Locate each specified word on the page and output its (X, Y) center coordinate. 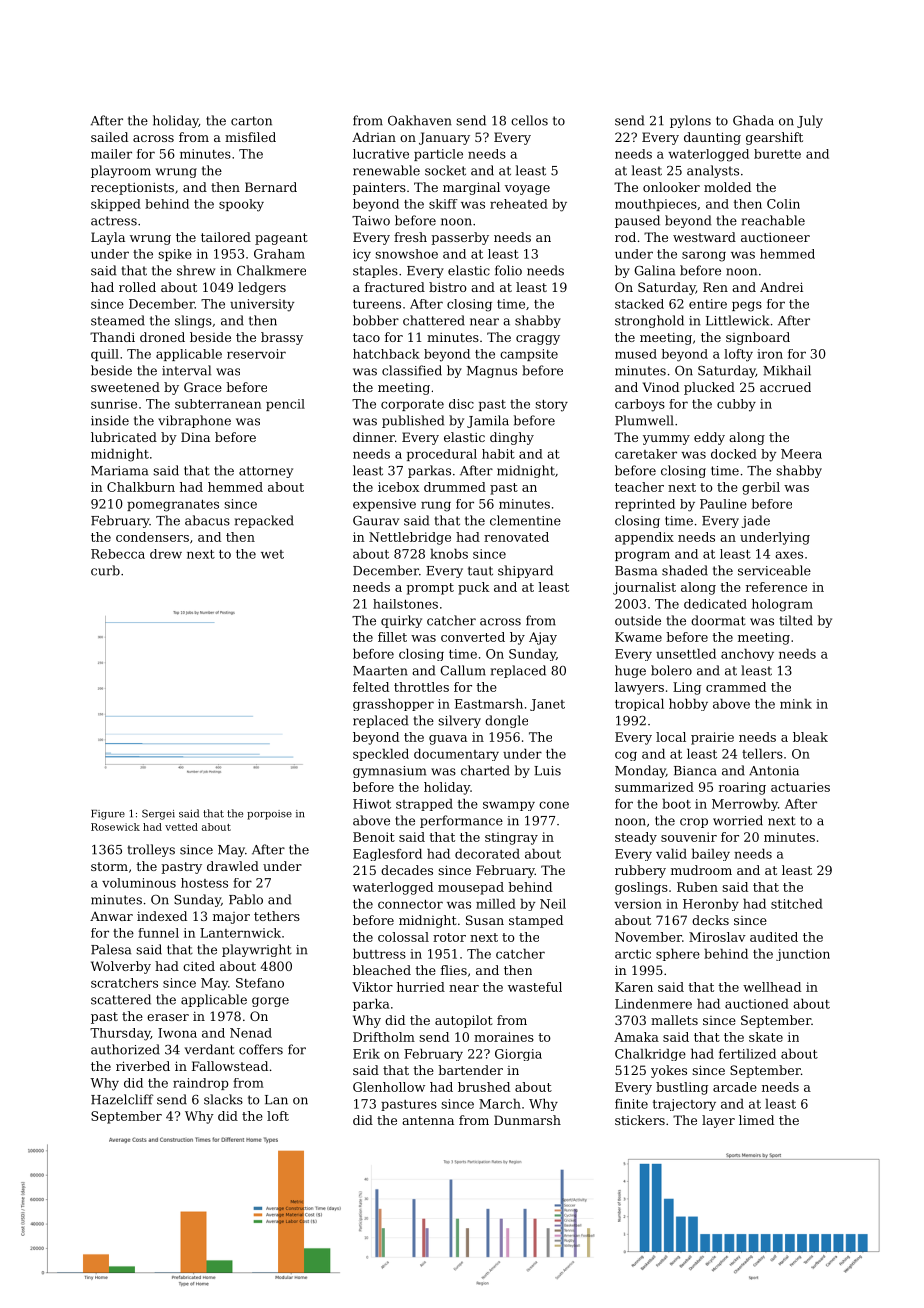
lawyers (639, 688)
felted (371, 687)
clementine (525, 520)
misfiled (250, 137)
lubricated (124, 437)
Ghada (753, 120)
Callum (463, 670)
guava (448, 740)
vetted (181, 827)
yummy (666, 440)
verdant (210, 1049)
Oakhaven (420, 120)
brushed (484, 1087)
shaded (685, 570)
